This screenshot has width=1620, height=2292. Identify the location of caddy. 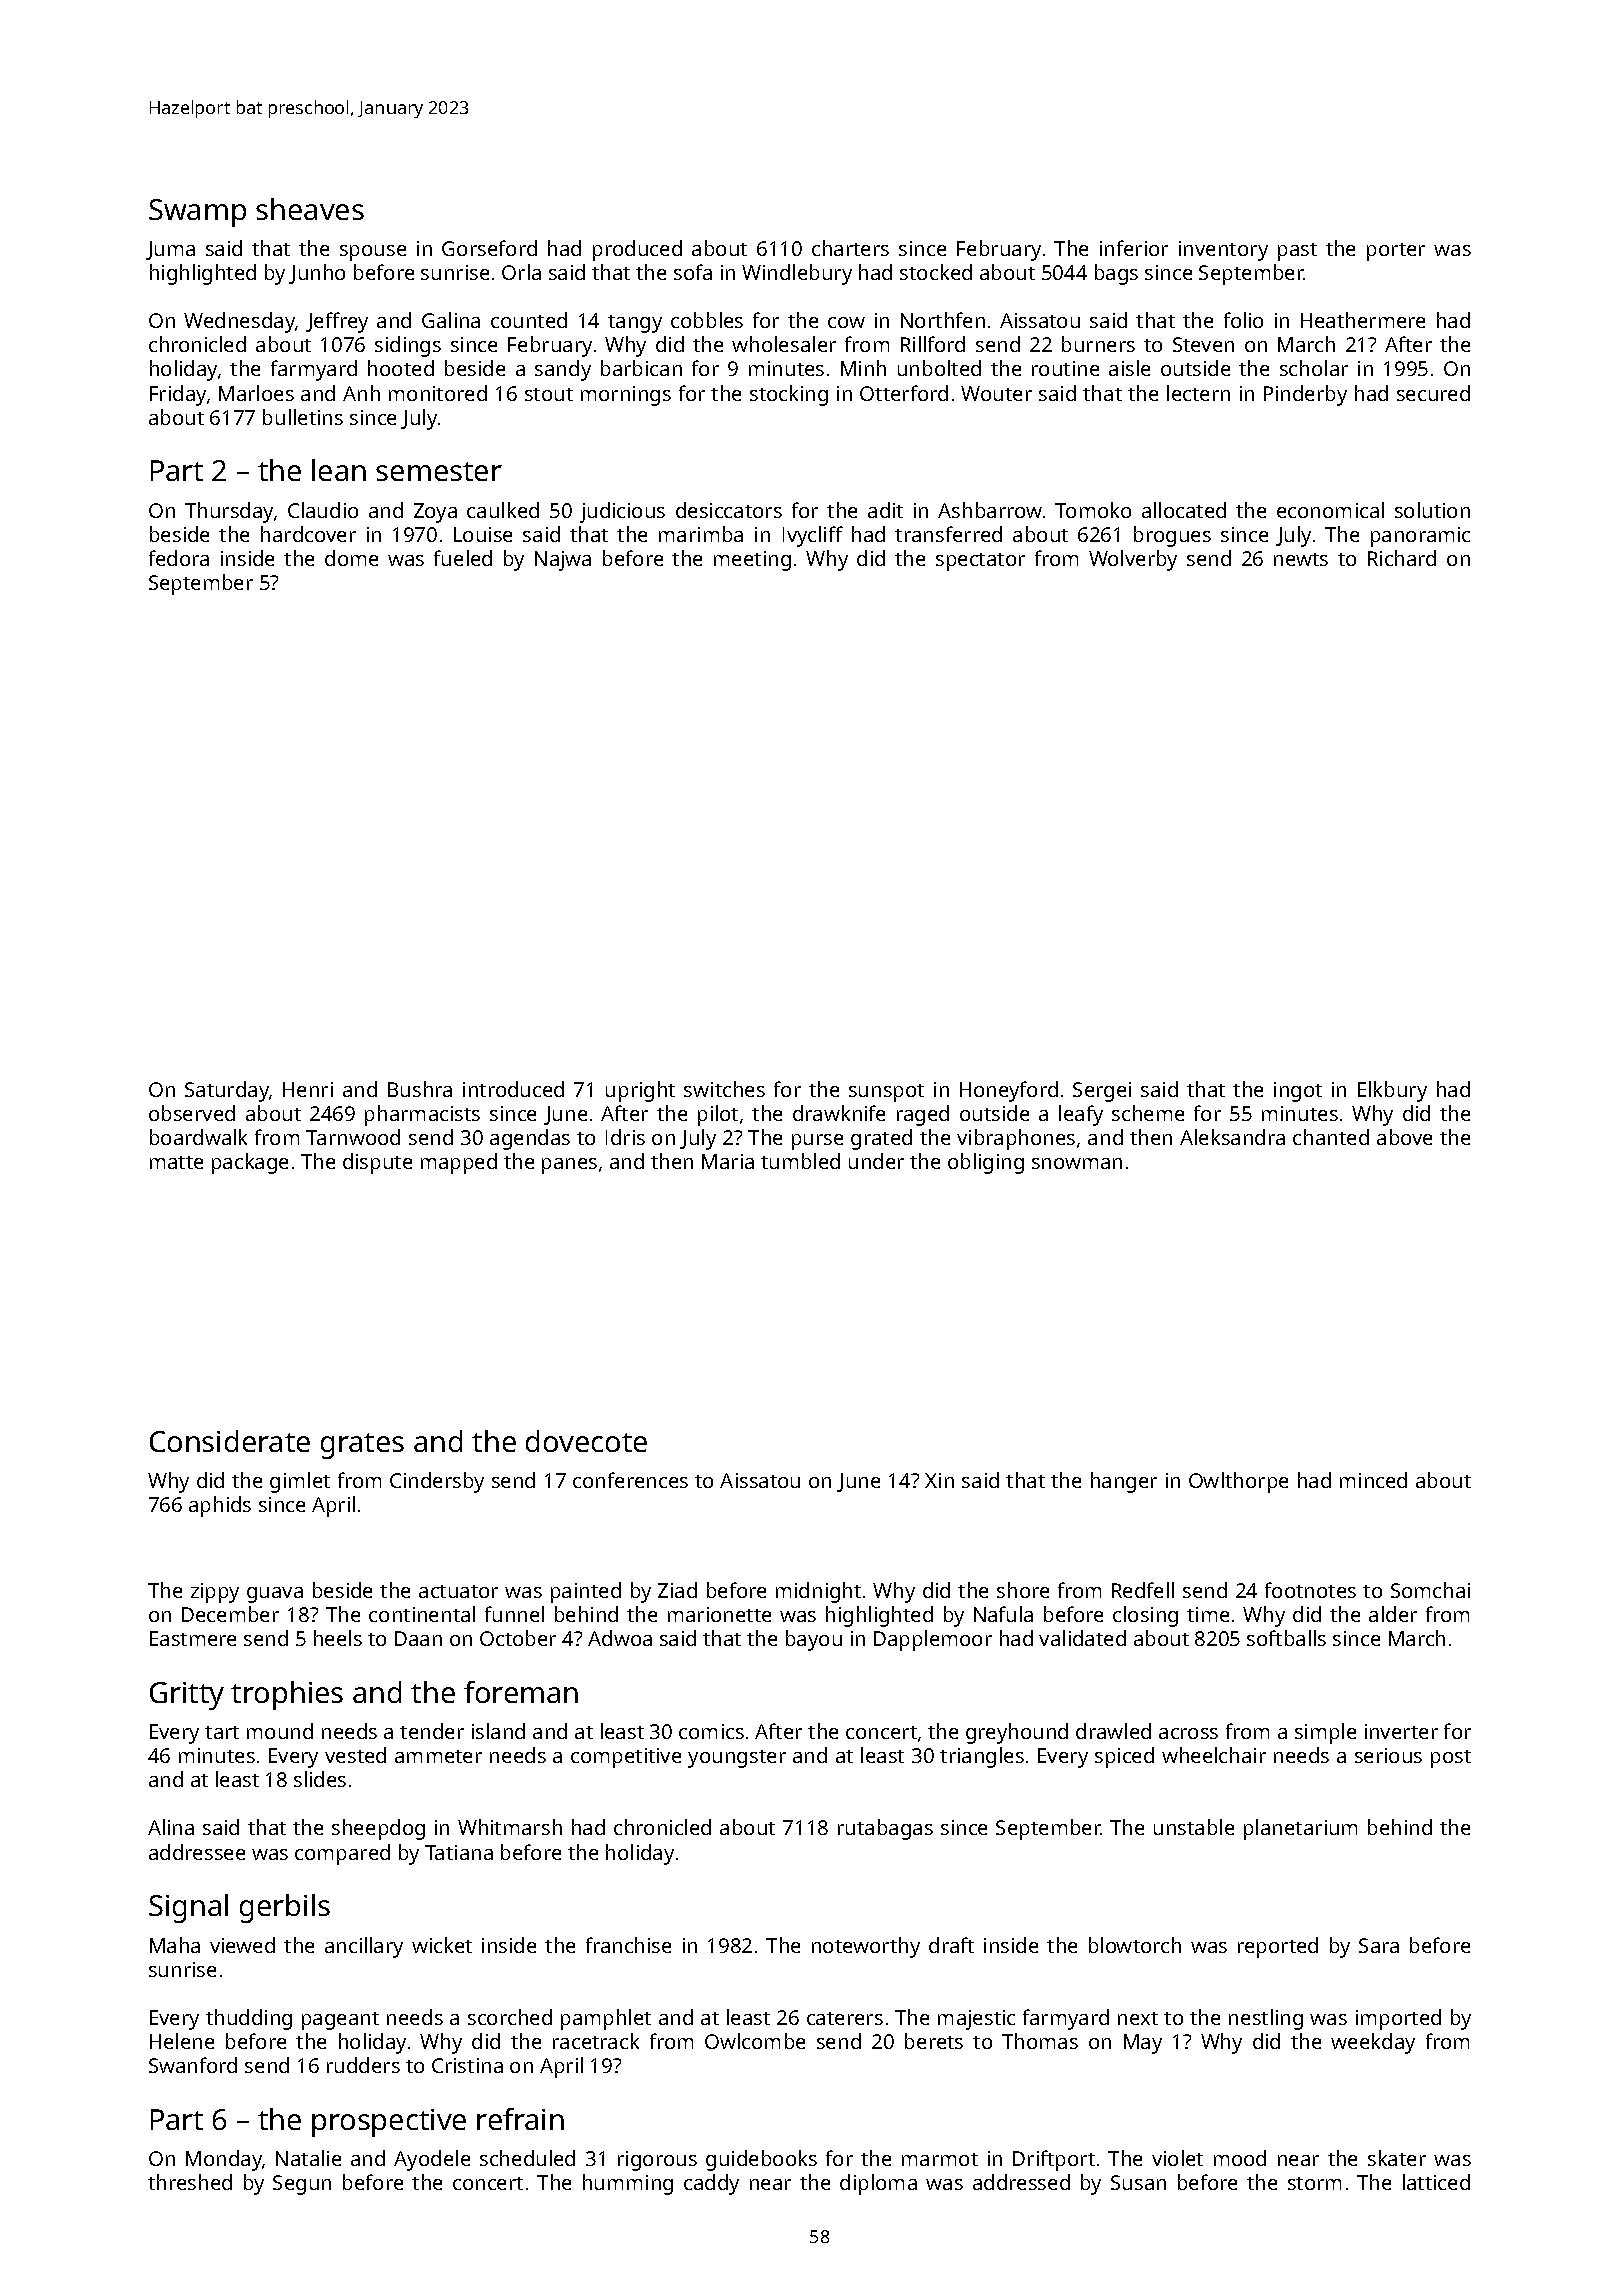
(711, 2184).
